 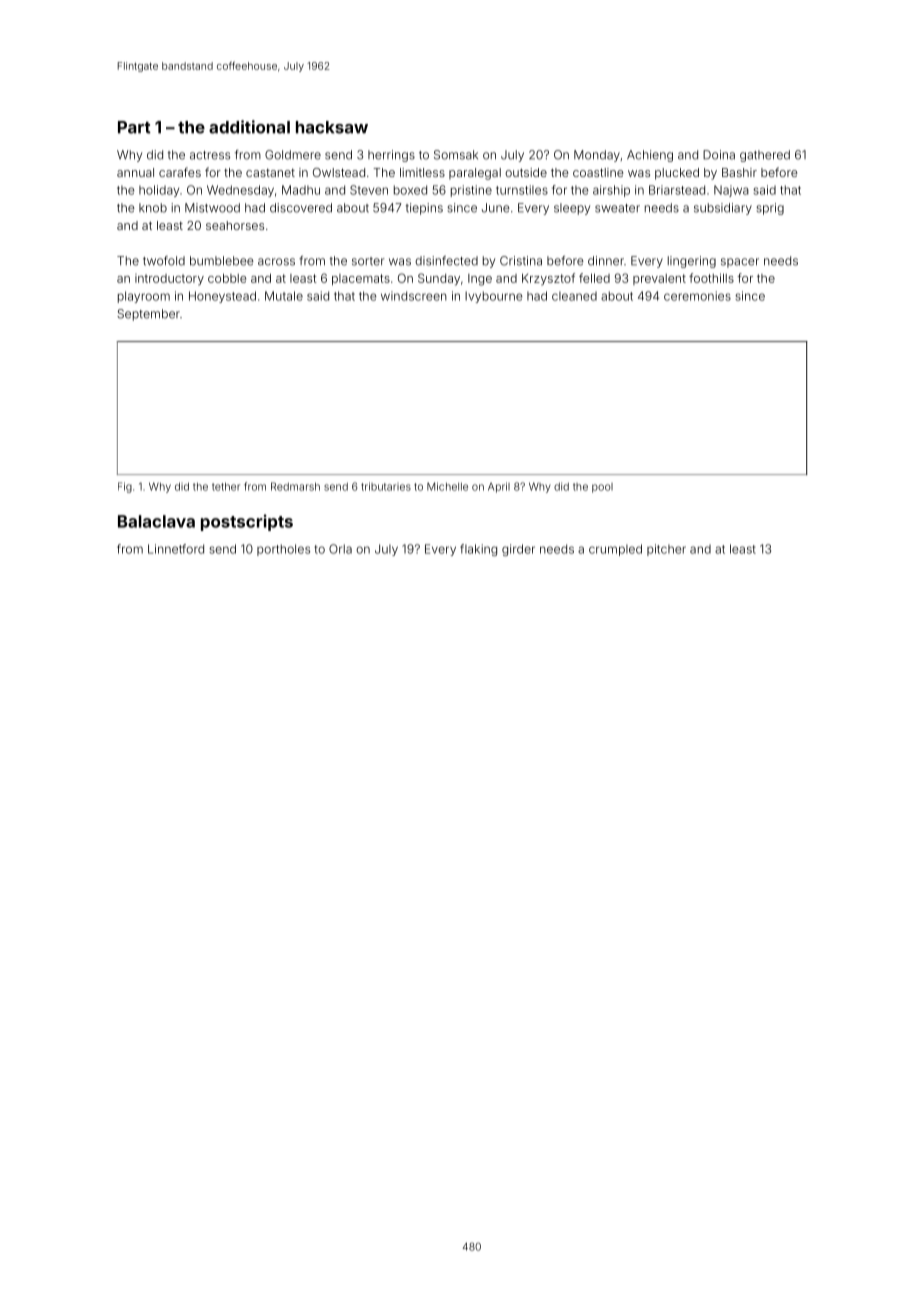 I want to click on pool, so click(x=602, y=488).
